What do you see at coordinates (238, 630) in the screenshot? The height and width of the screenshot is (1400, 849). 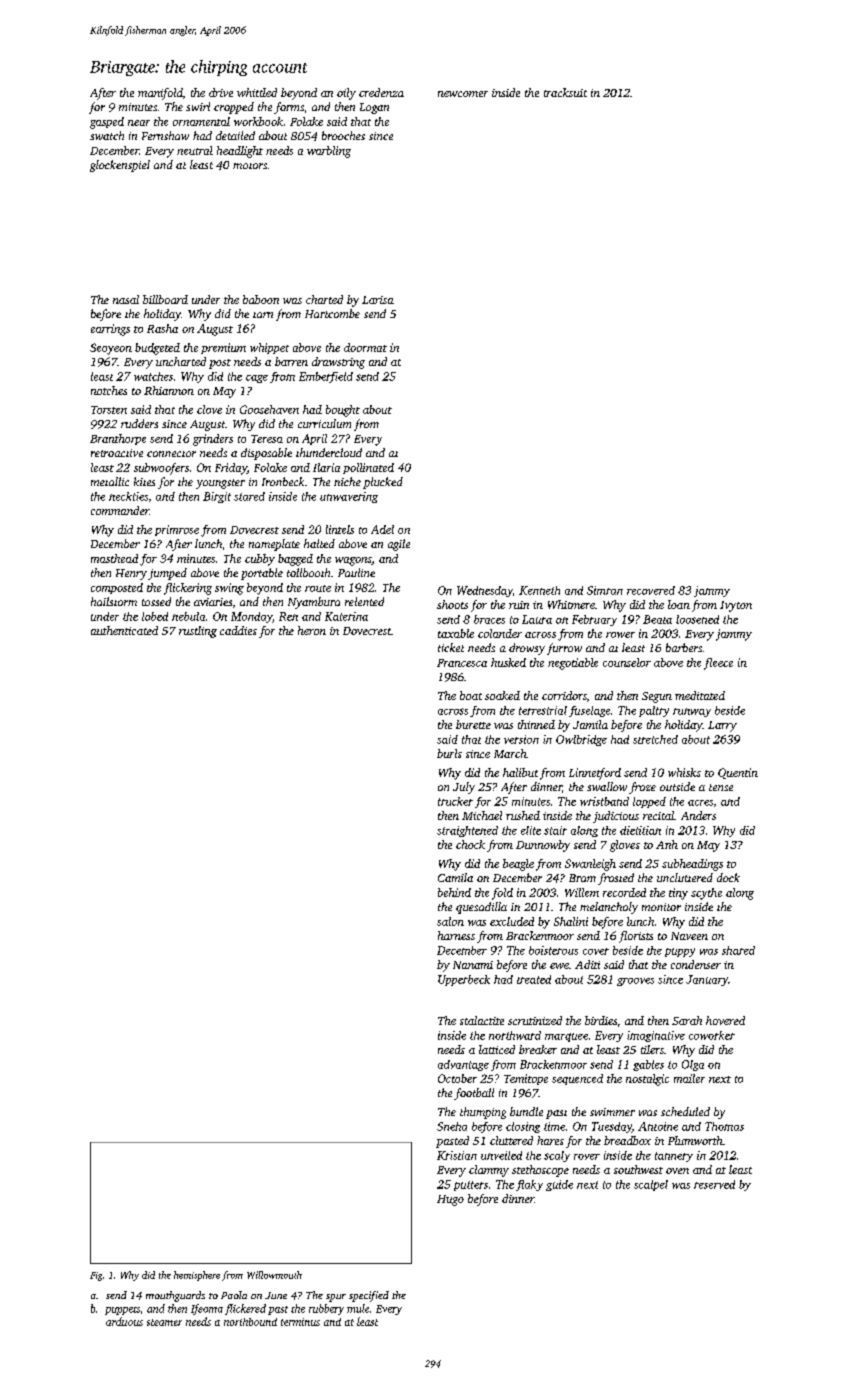 I see `caddies` at bounding box center [238, 630].
